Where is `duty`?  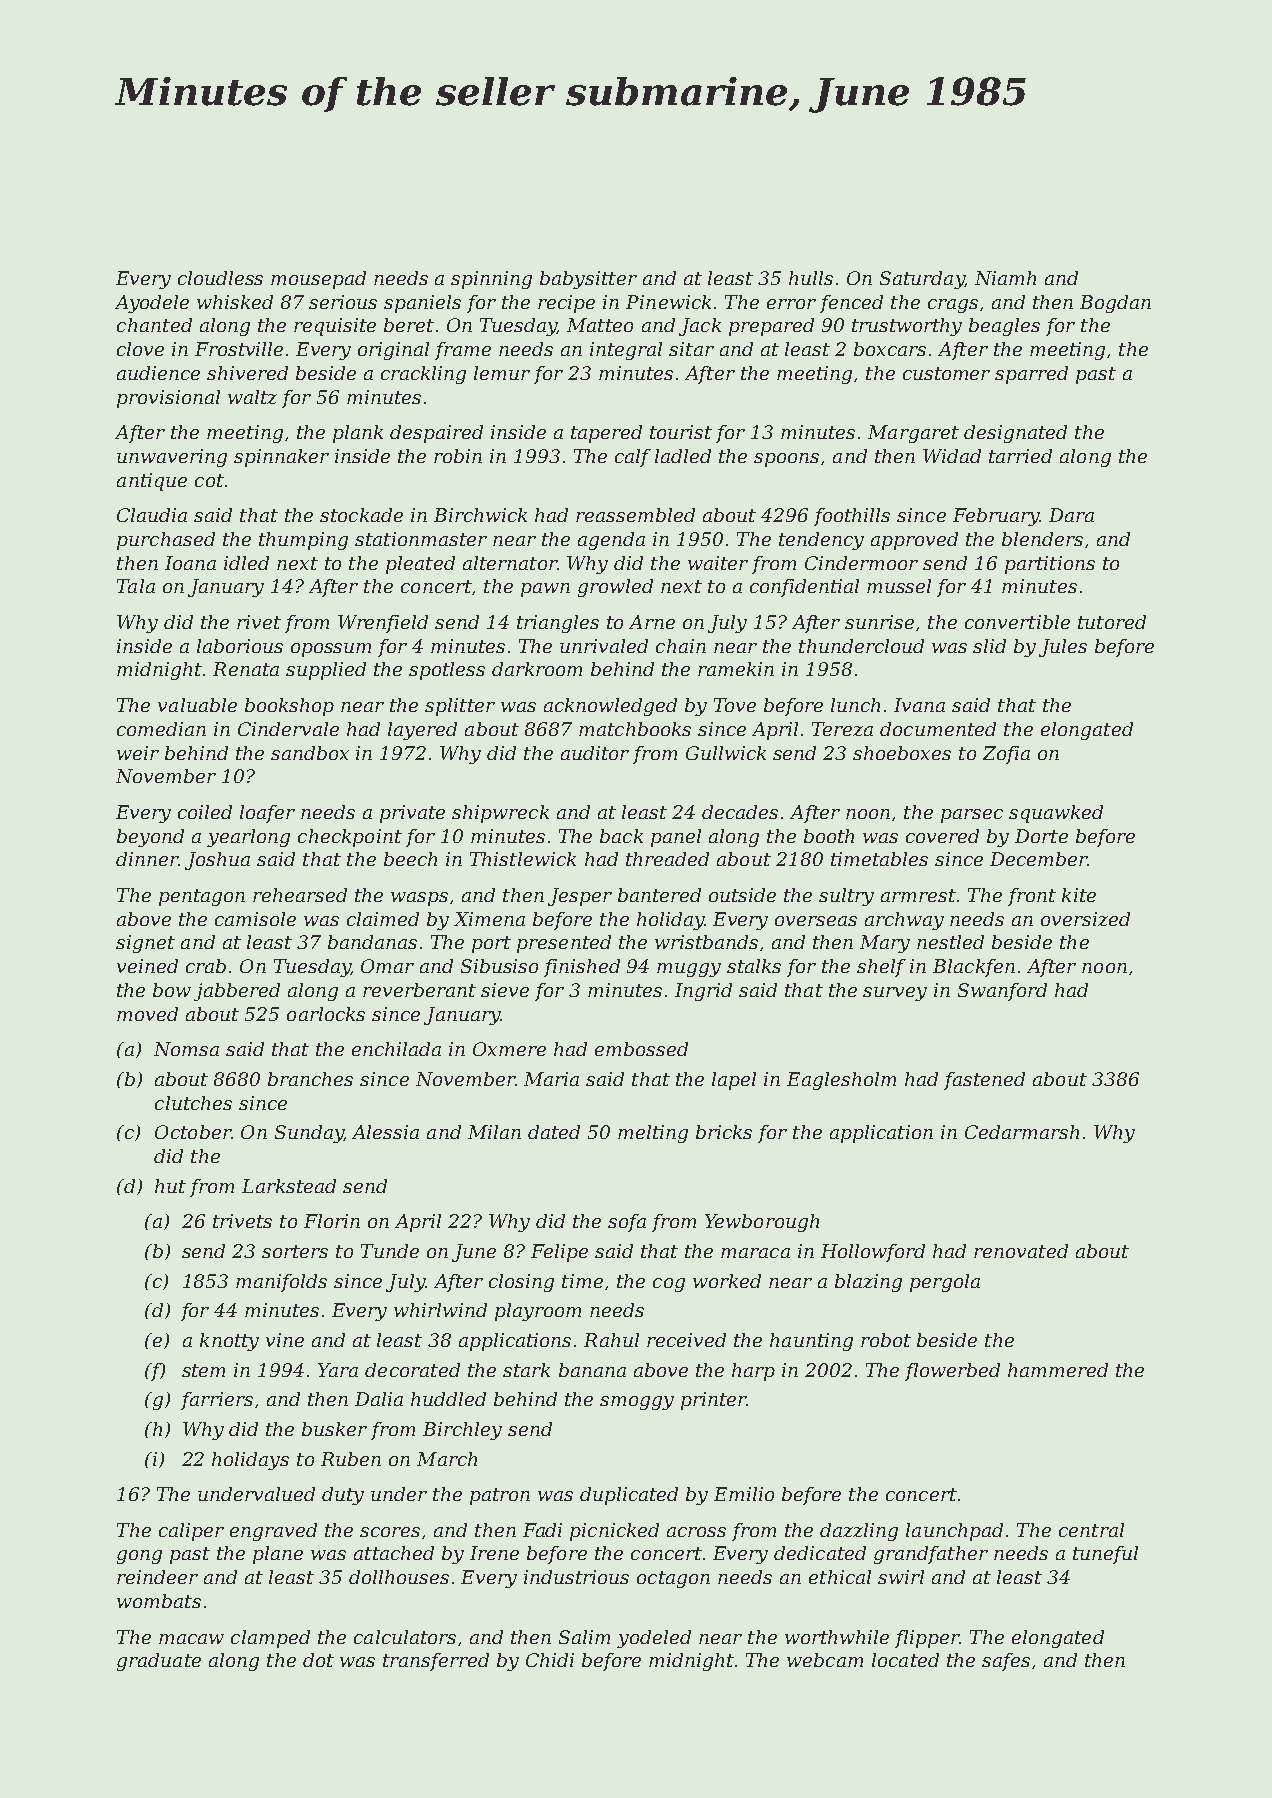
duty is located at coordinates (343, 1496).
